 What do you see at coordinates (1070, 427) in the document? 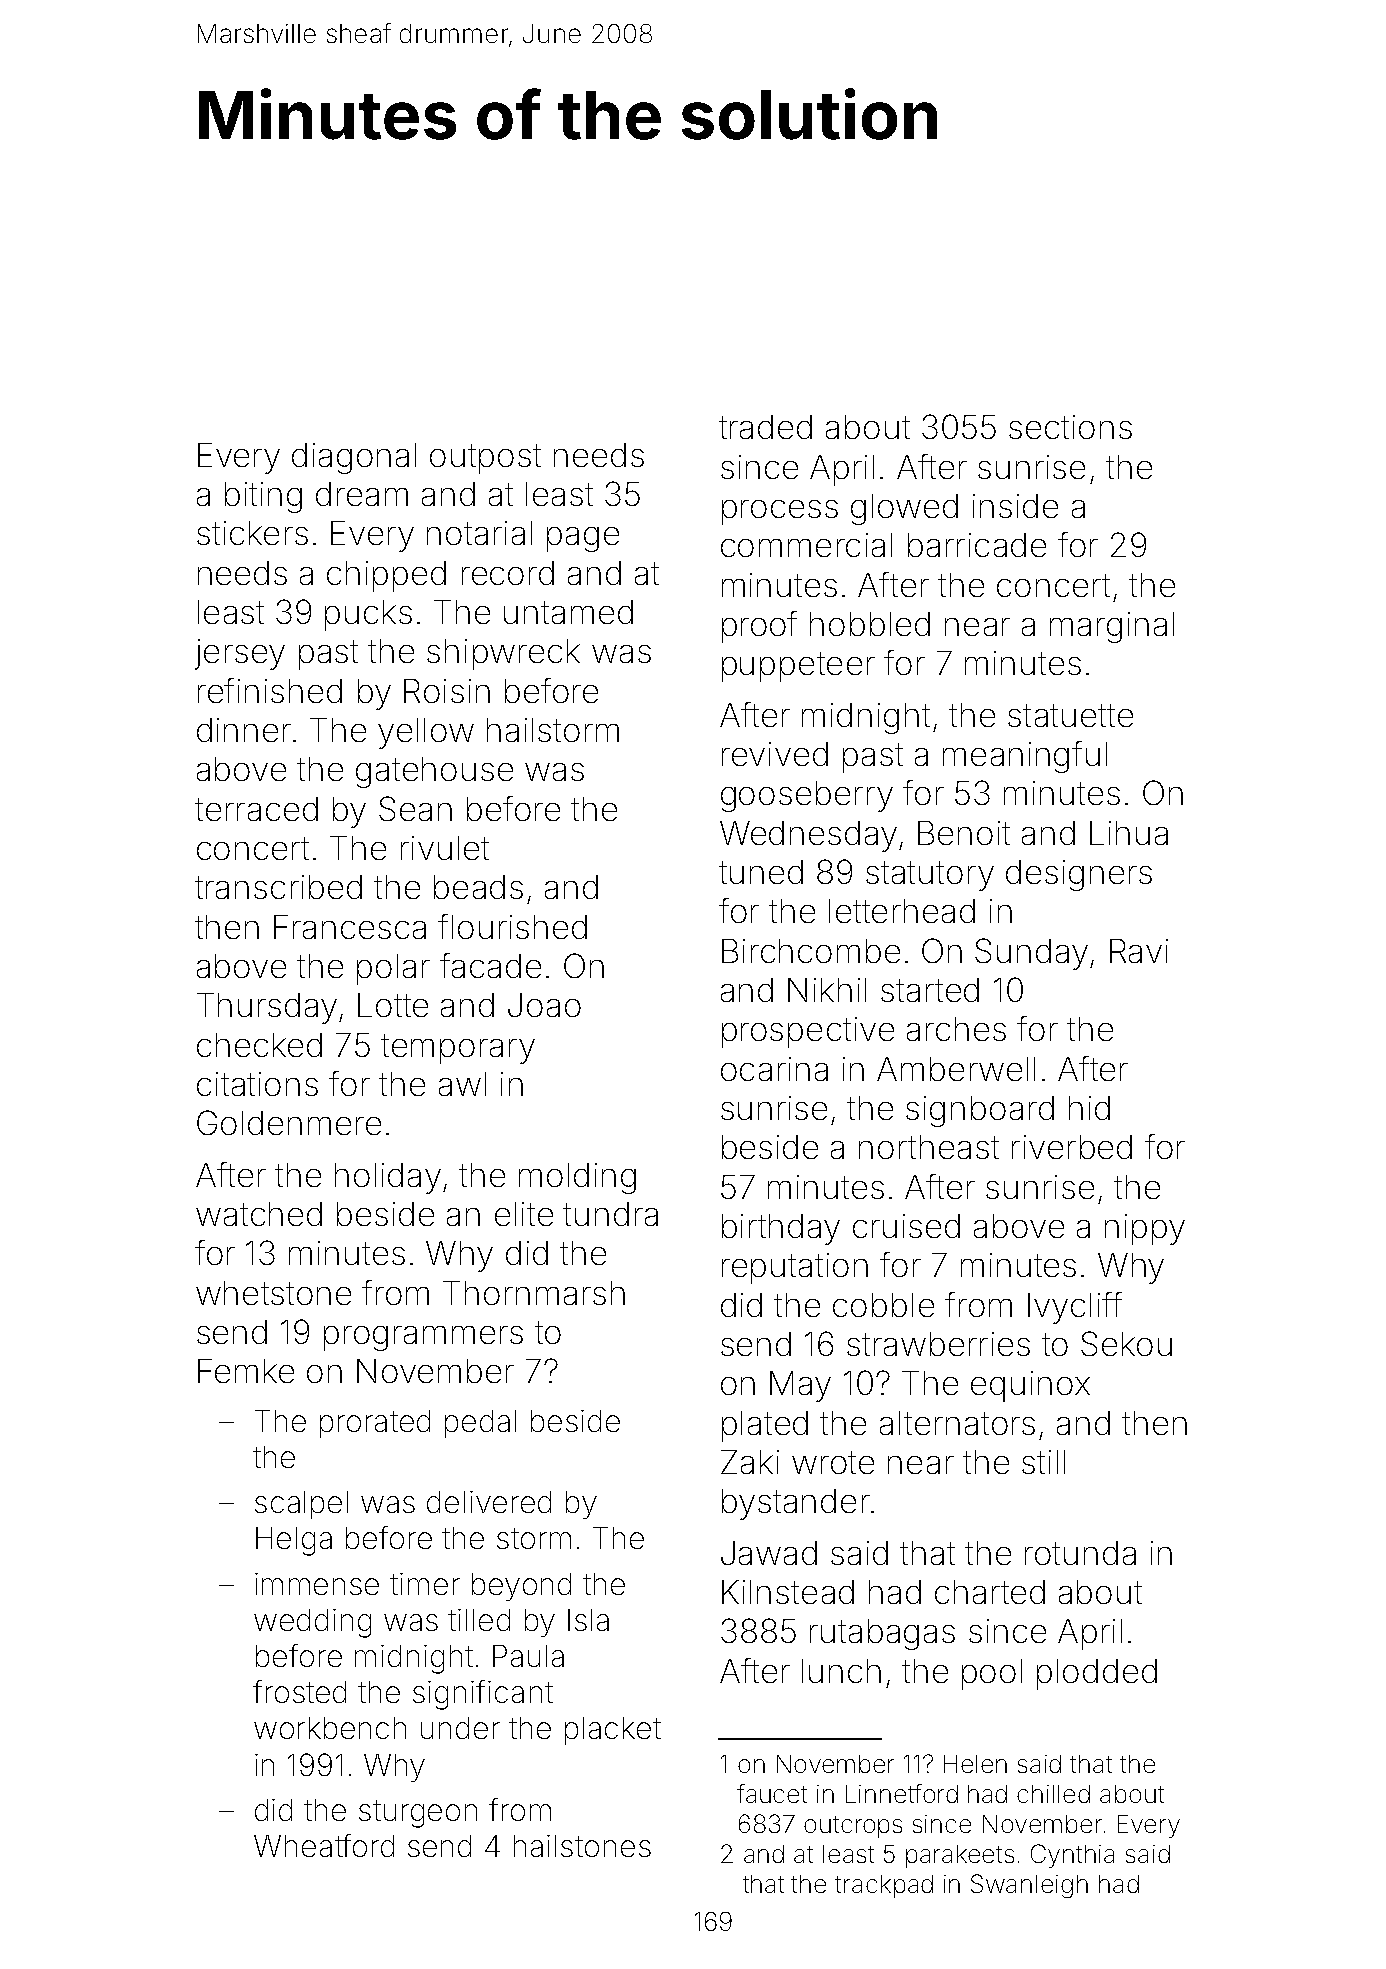
I see `sections` at bounding box center [1070, 427].
